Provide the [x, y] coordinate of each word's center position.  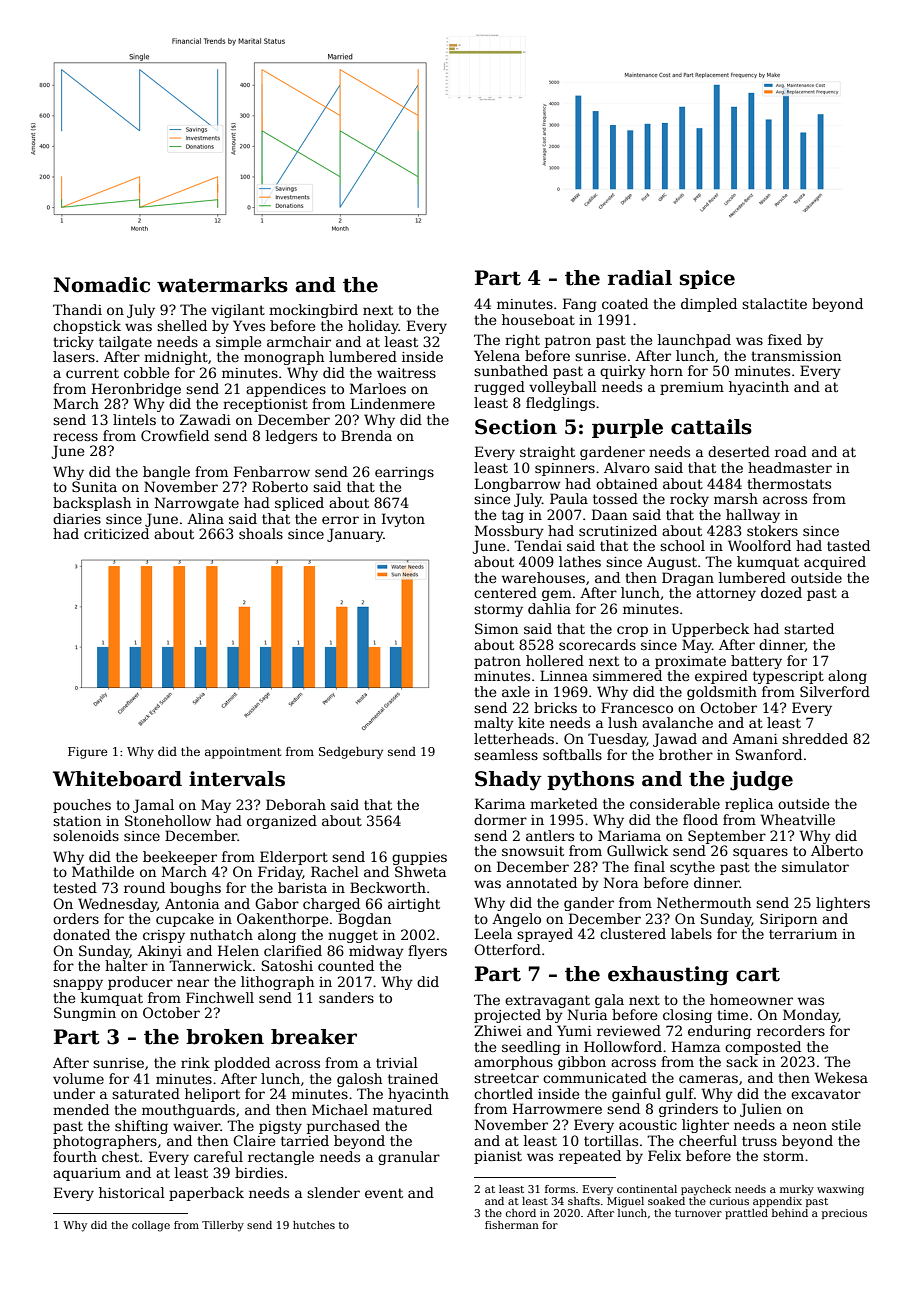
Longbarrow [517, 485]
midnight [176, 358]
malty [494, 724]
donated [81, 934]
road [791, 451]
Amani [755, 739]
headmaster [790, 467]
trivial [397, 1062]
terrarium [803, 934]
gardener [612, 453]
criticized [116, 533]
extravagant [547, 1001]
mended [81, 1109]
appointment [243, 753]
